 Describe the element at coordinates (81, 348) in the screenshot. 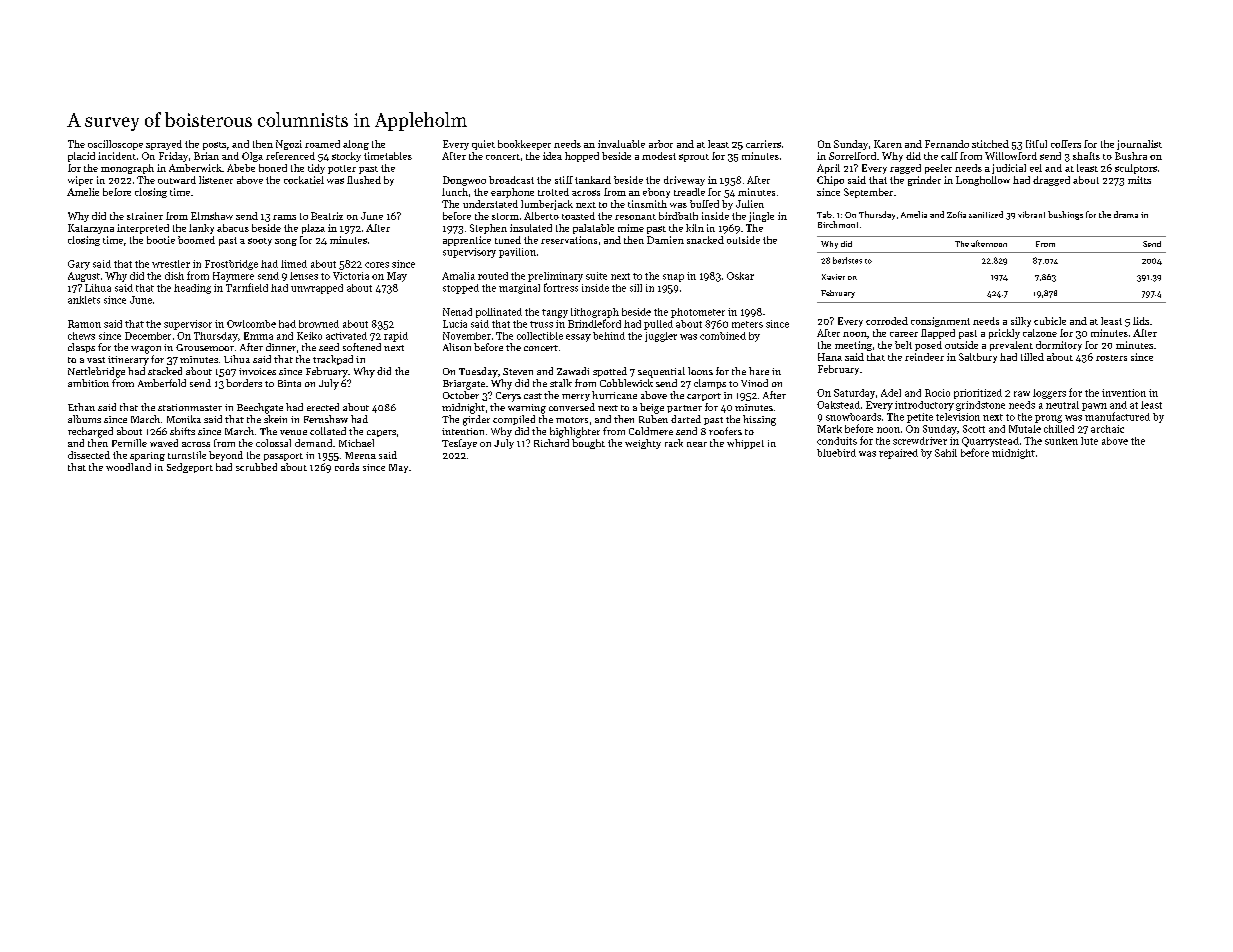

I see `clasps` at that location.
